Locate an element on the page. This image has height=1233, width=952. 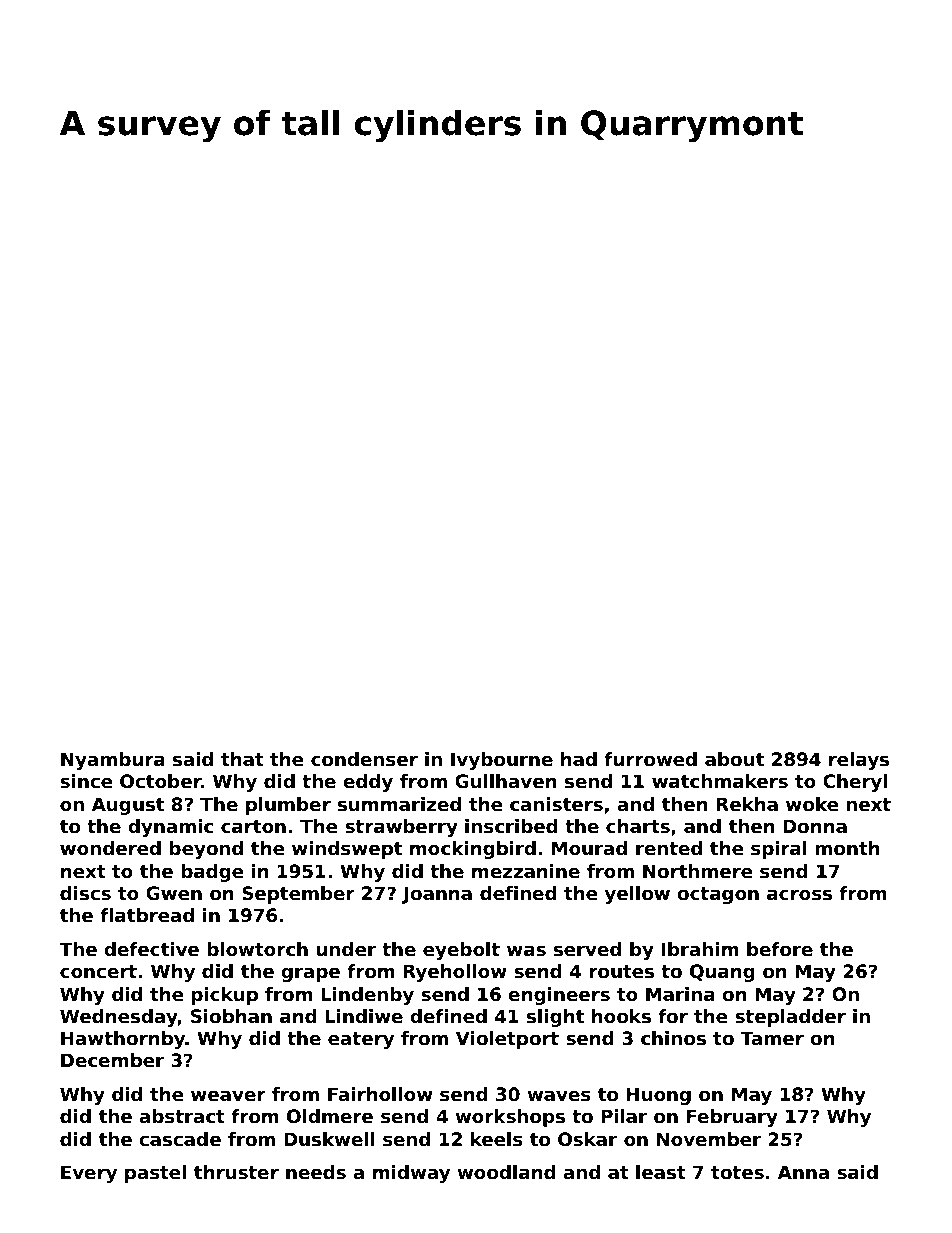
badge is located at coordinates (213, 873).
